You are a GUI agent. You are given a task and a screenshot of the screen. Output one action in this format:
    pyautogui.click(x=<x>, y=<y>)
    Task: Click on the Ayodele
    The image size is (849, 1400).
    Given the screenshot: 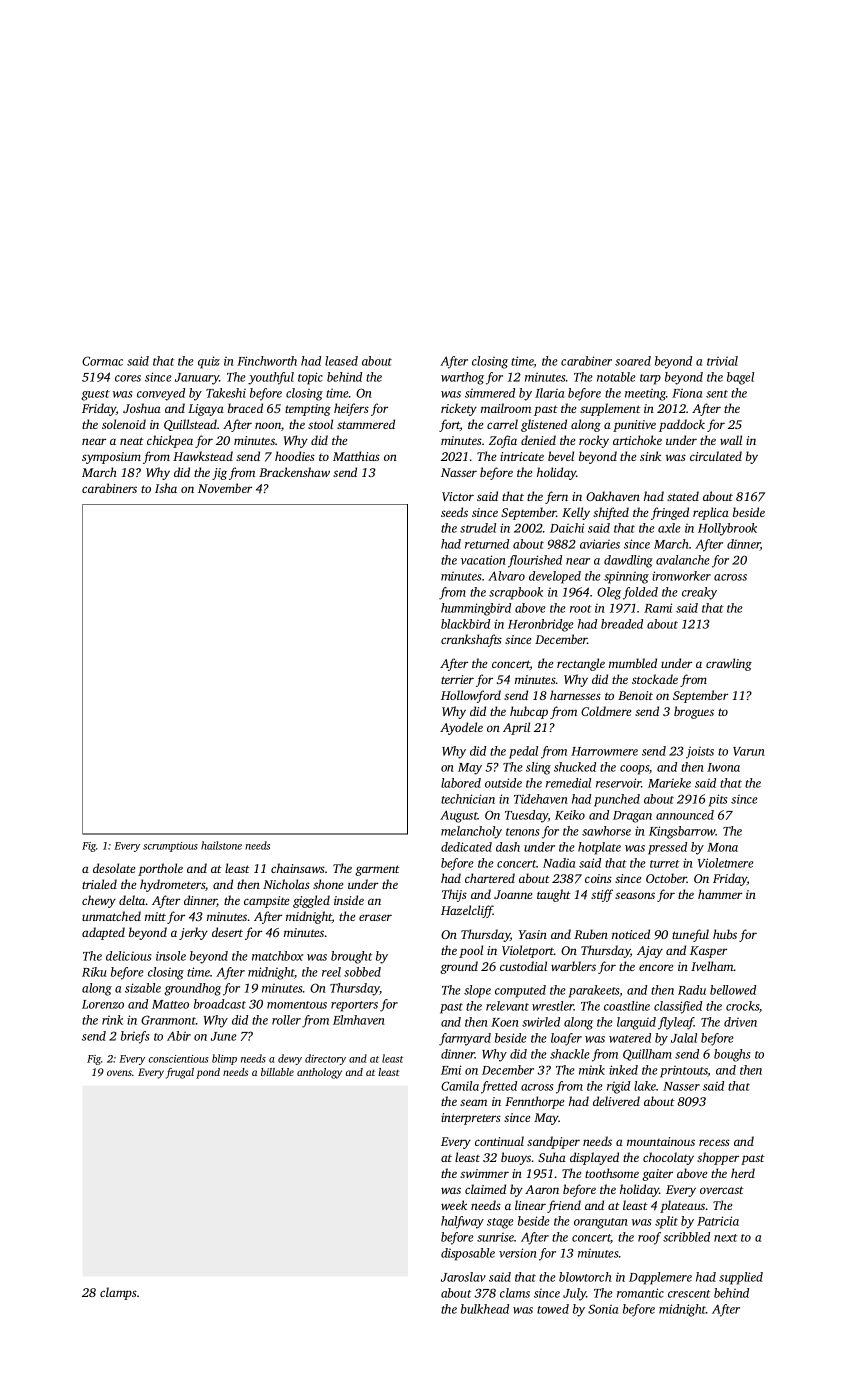 What is the action you would take?
    pyautogui.click(x=461, y=728)
